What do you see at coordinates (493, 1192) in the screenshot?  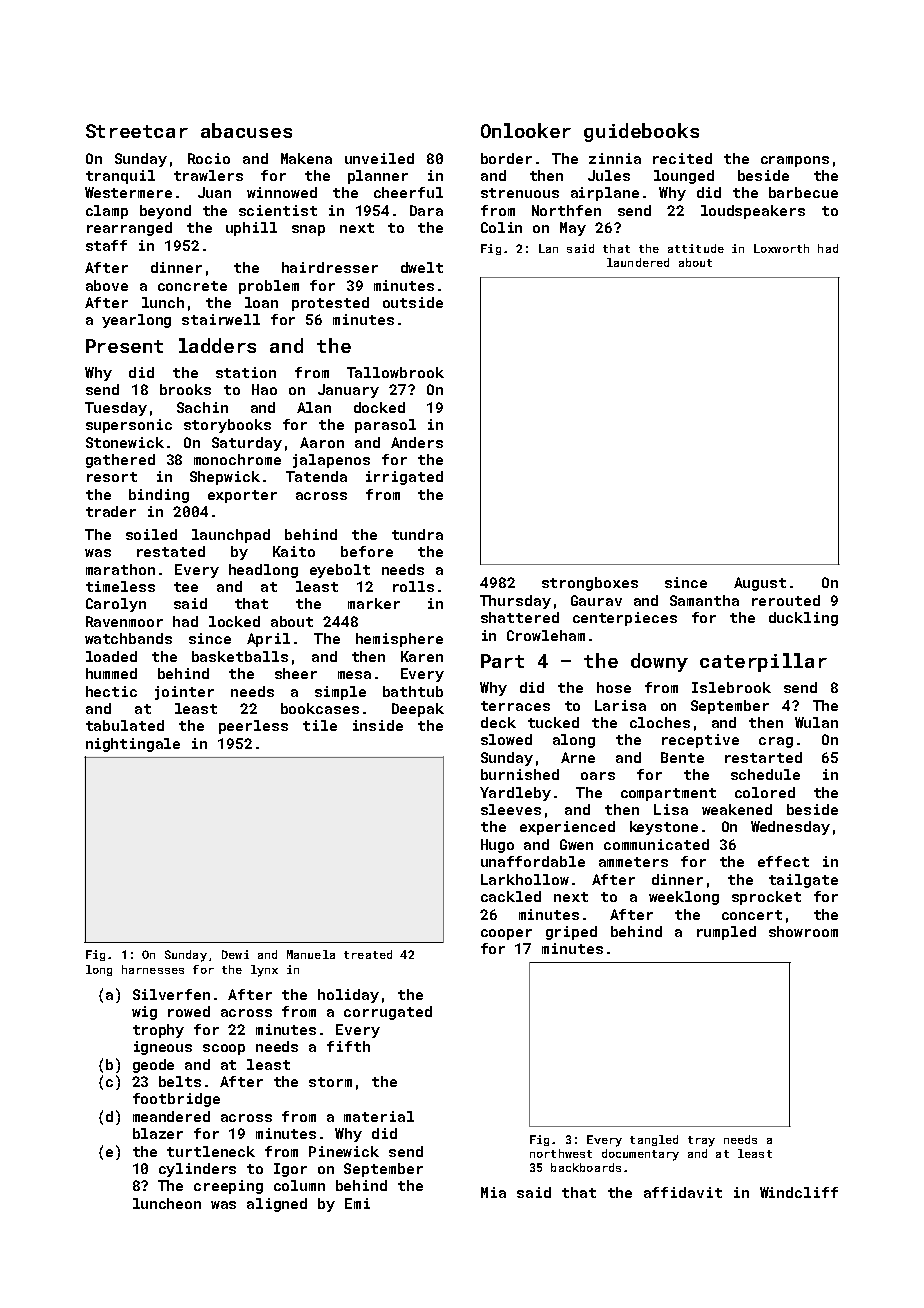 I see `Mia` at bounding box center [493, 1192].
